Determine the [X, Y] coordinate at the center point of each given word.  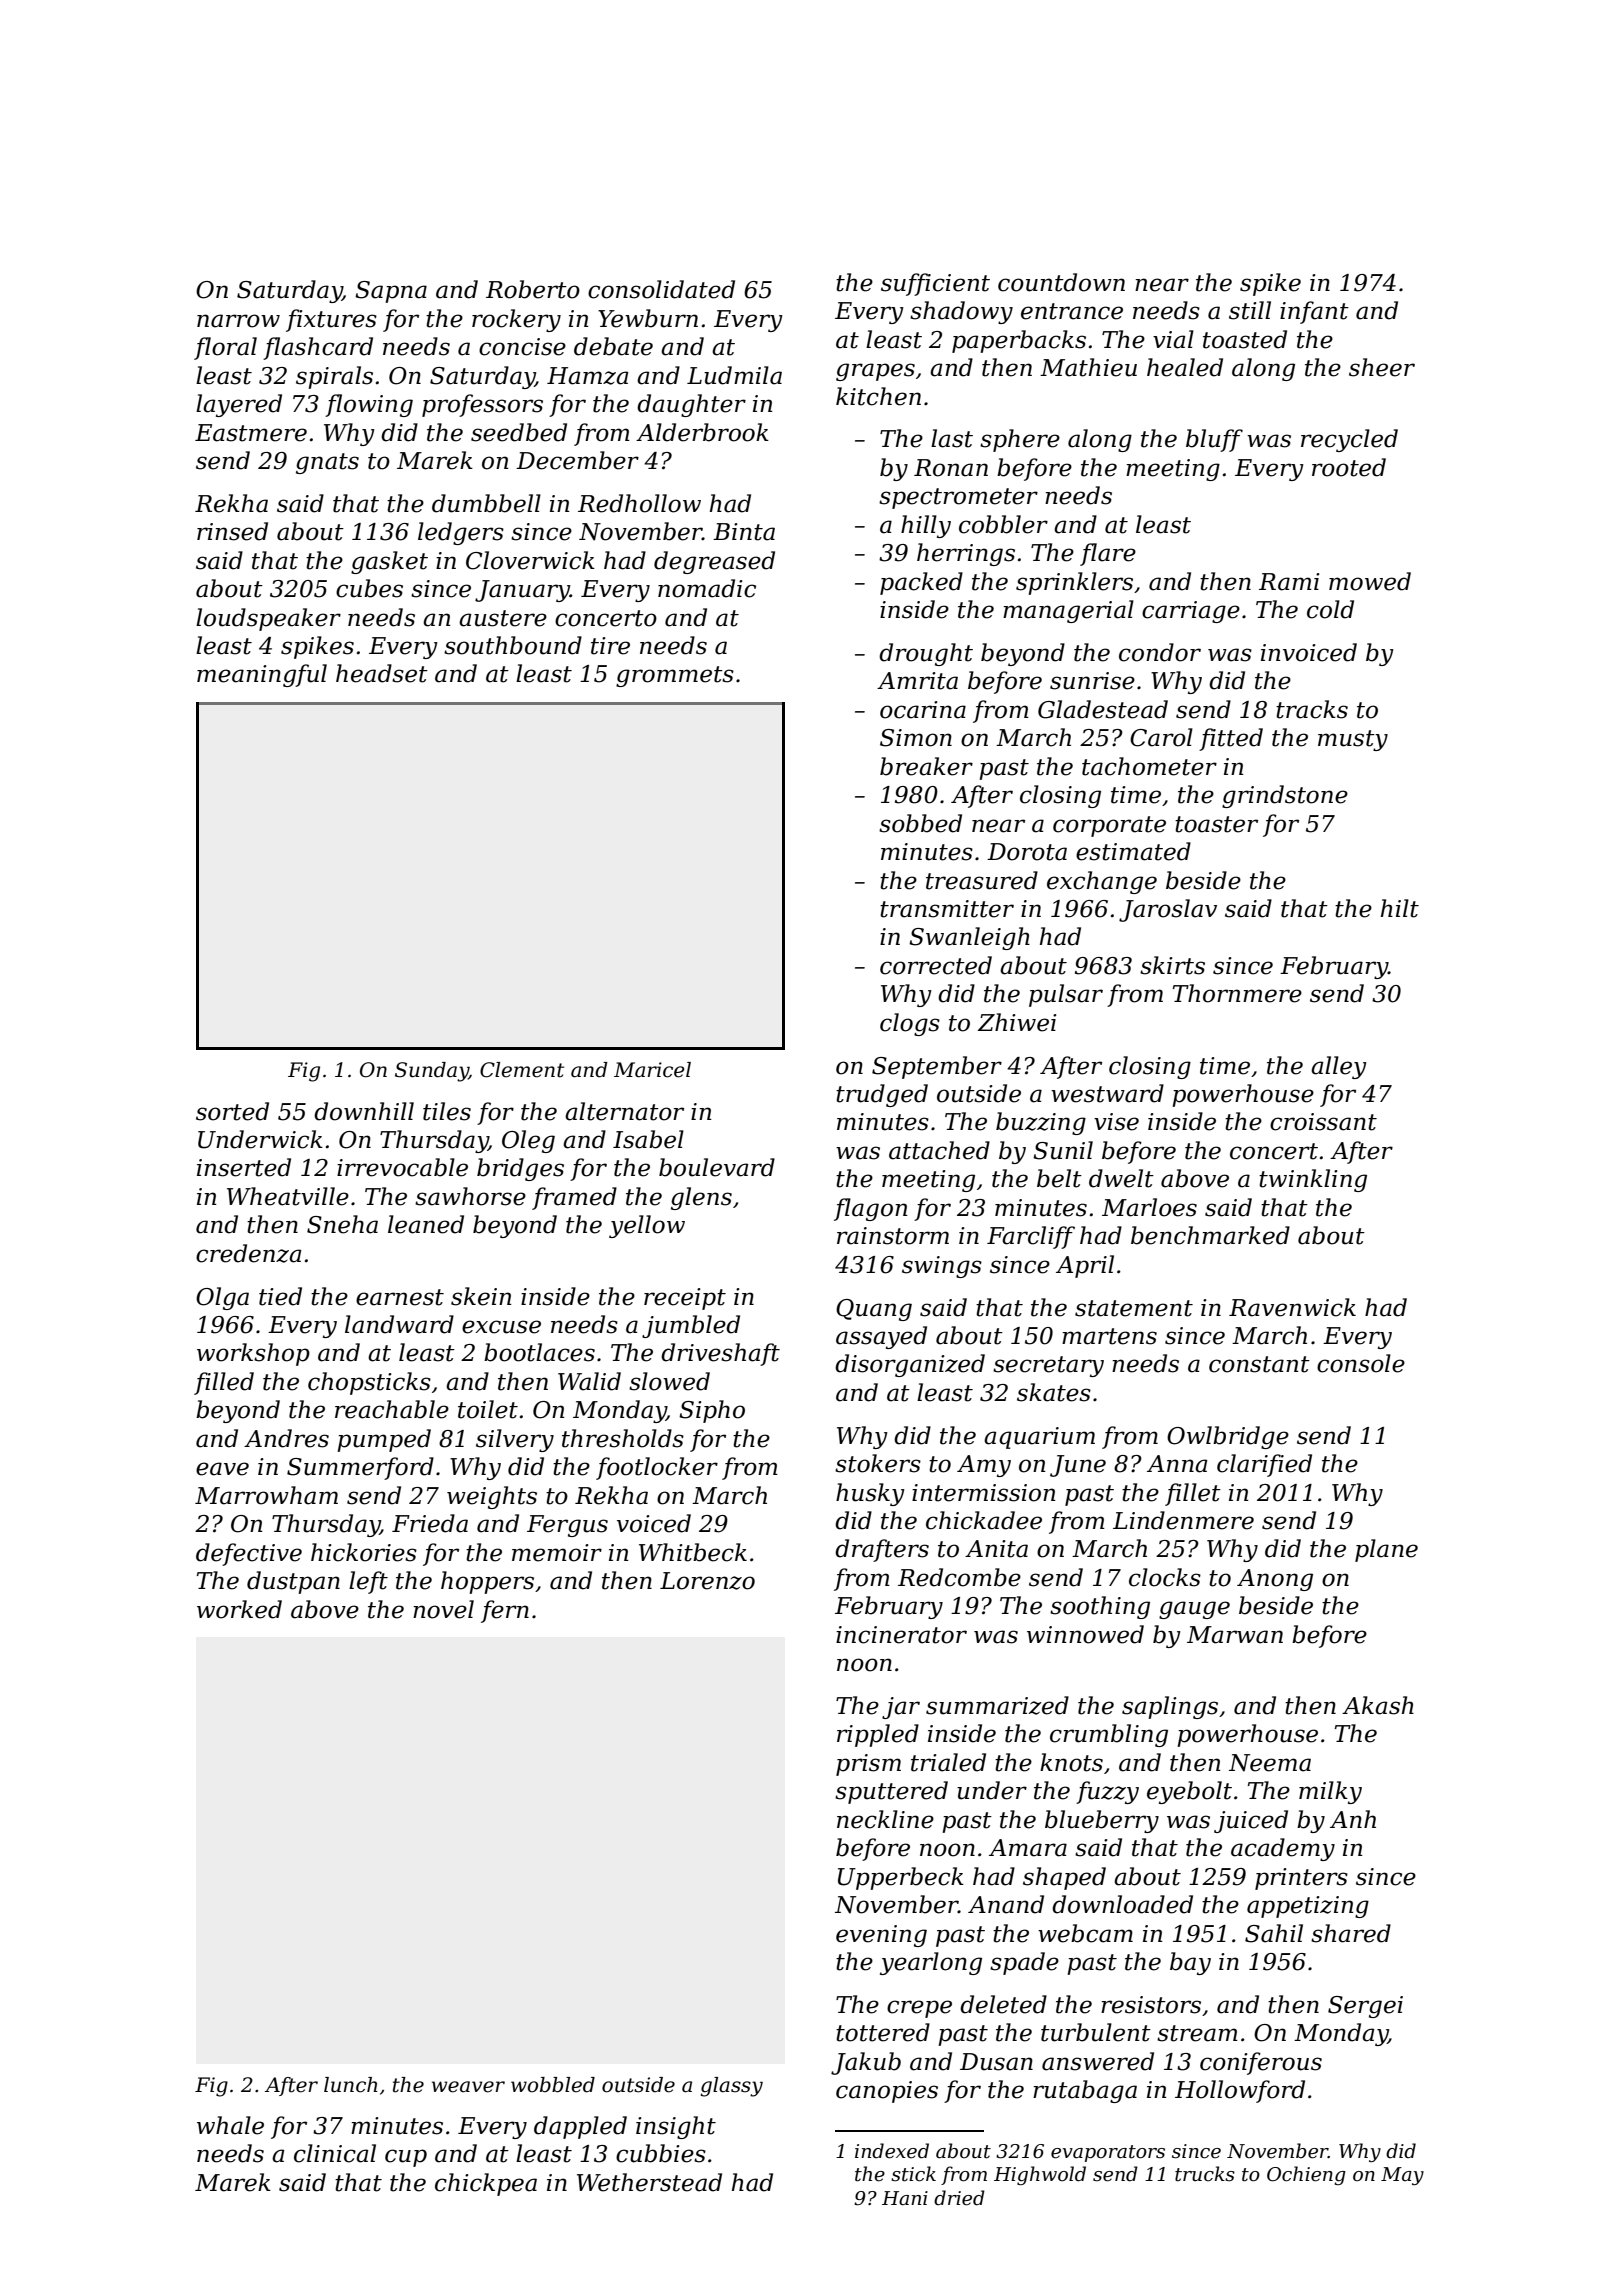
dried [959, 2198]
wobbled [553, 2085]
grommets [675, 676]
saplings [1170, 1707]
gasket [389, 562]
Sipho [712, 1411]
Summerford [360, 1468]
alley [1339, 1067]
